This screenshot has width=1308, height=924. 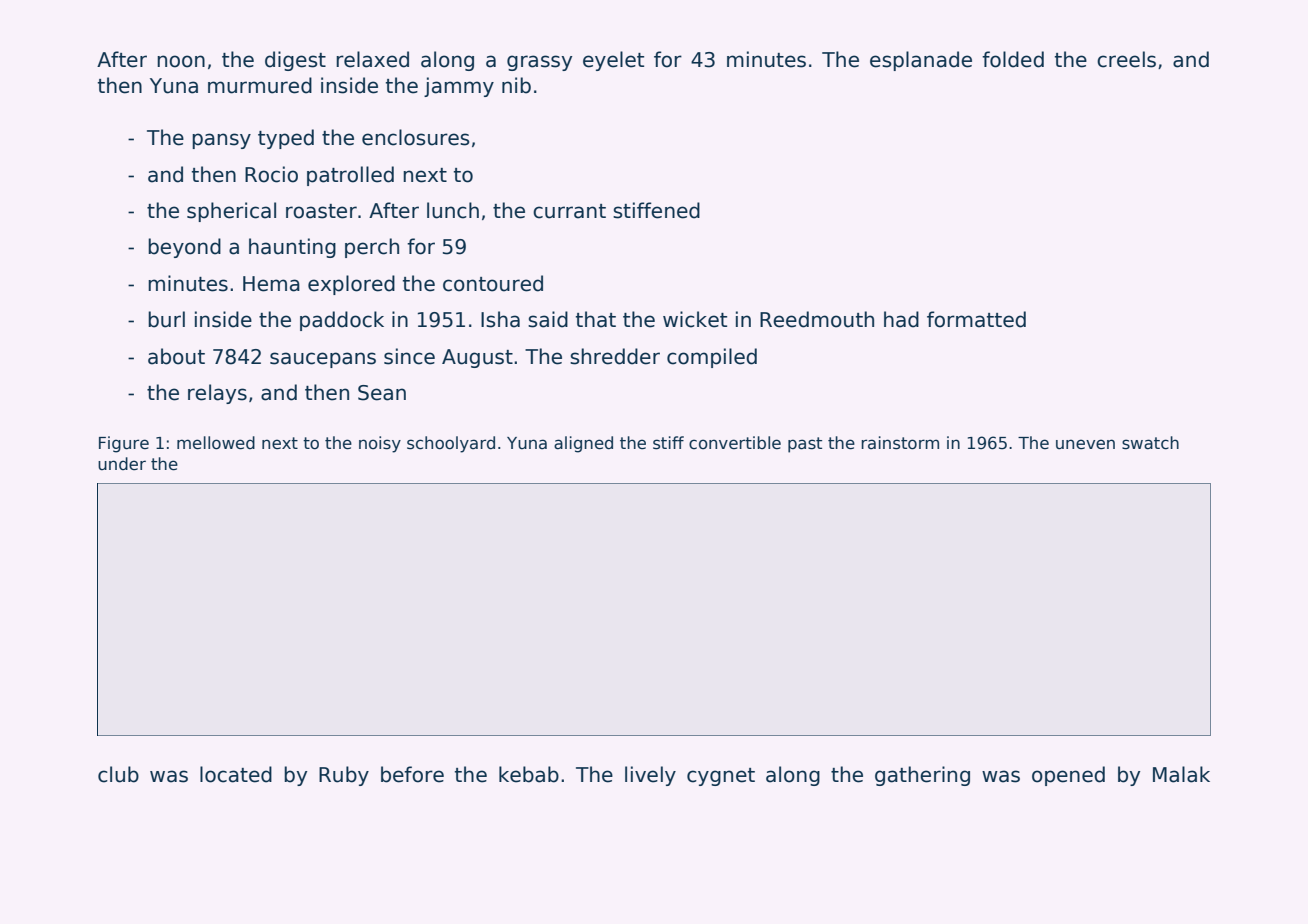 I want to click on beyond, so click(x=184, y=248).
